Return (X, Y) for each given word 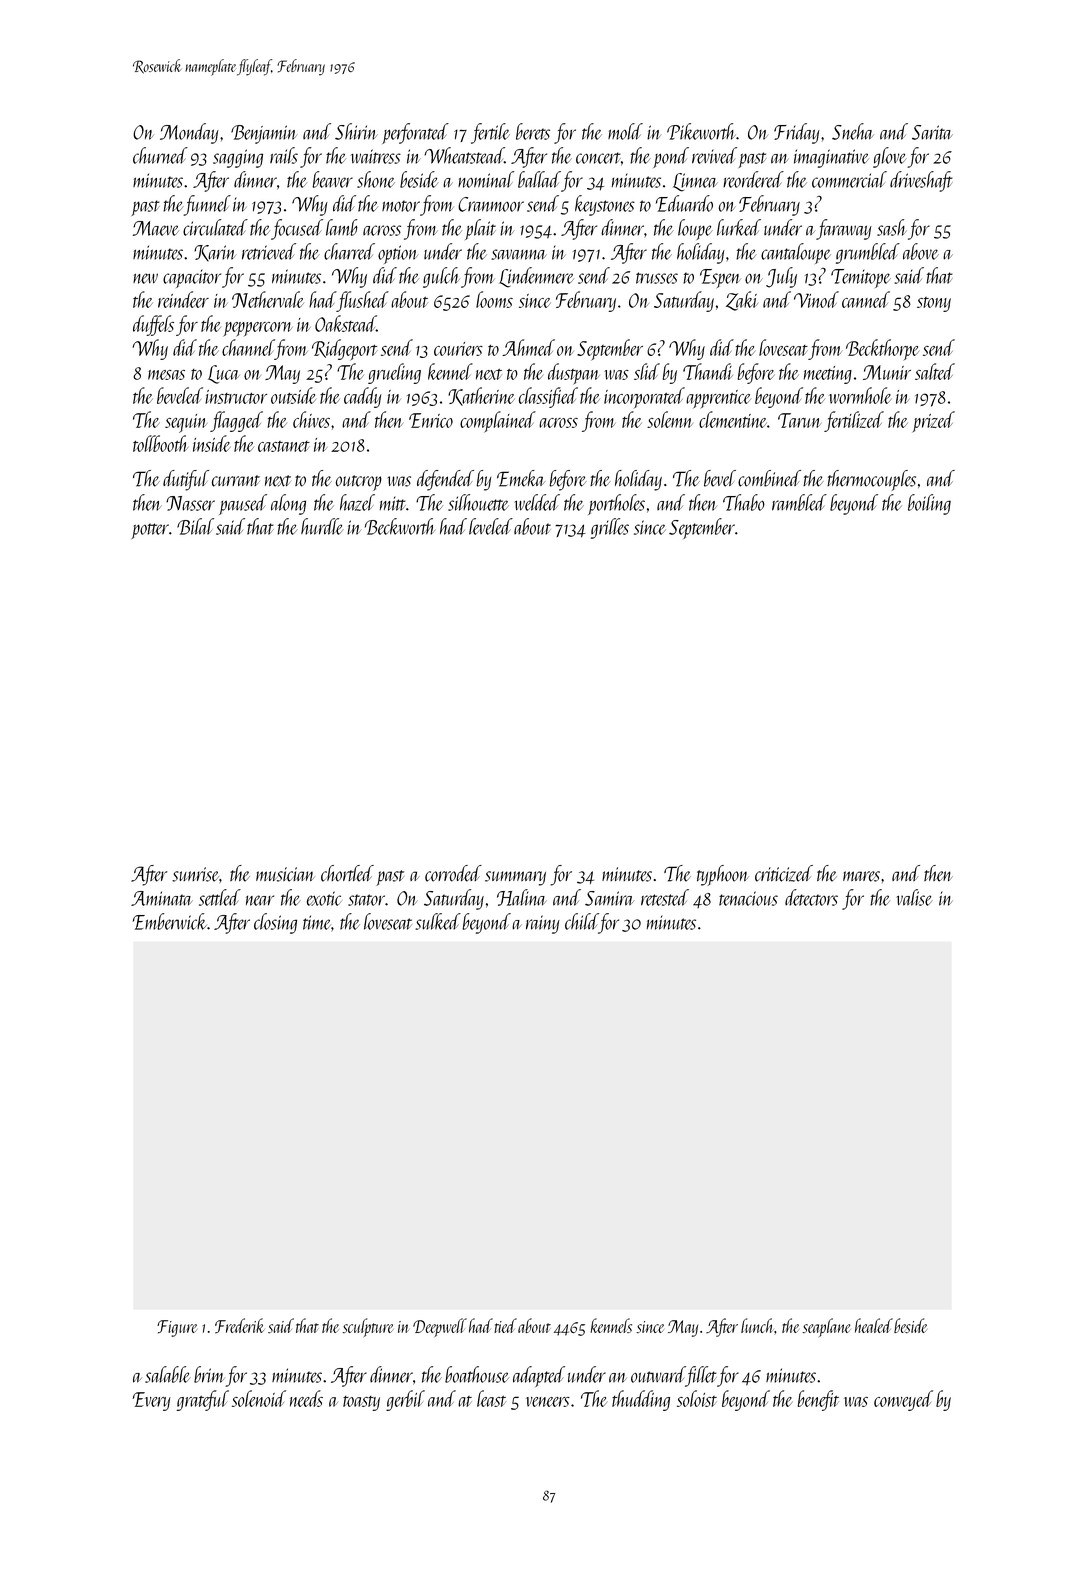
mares (861, 876)
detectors (811, 897)
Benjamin (264, 134)
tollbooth (160, 443)
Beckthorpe (883, 349)
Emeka (521, 478)
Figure (177, 1328)
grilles (610, 528)
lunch (758, 1325)
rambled (799, 502)
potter (150, 531)
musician (285, 874)
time (317, 922)
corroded (453, 873)
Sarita (932, 132)
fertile (490, 133)
